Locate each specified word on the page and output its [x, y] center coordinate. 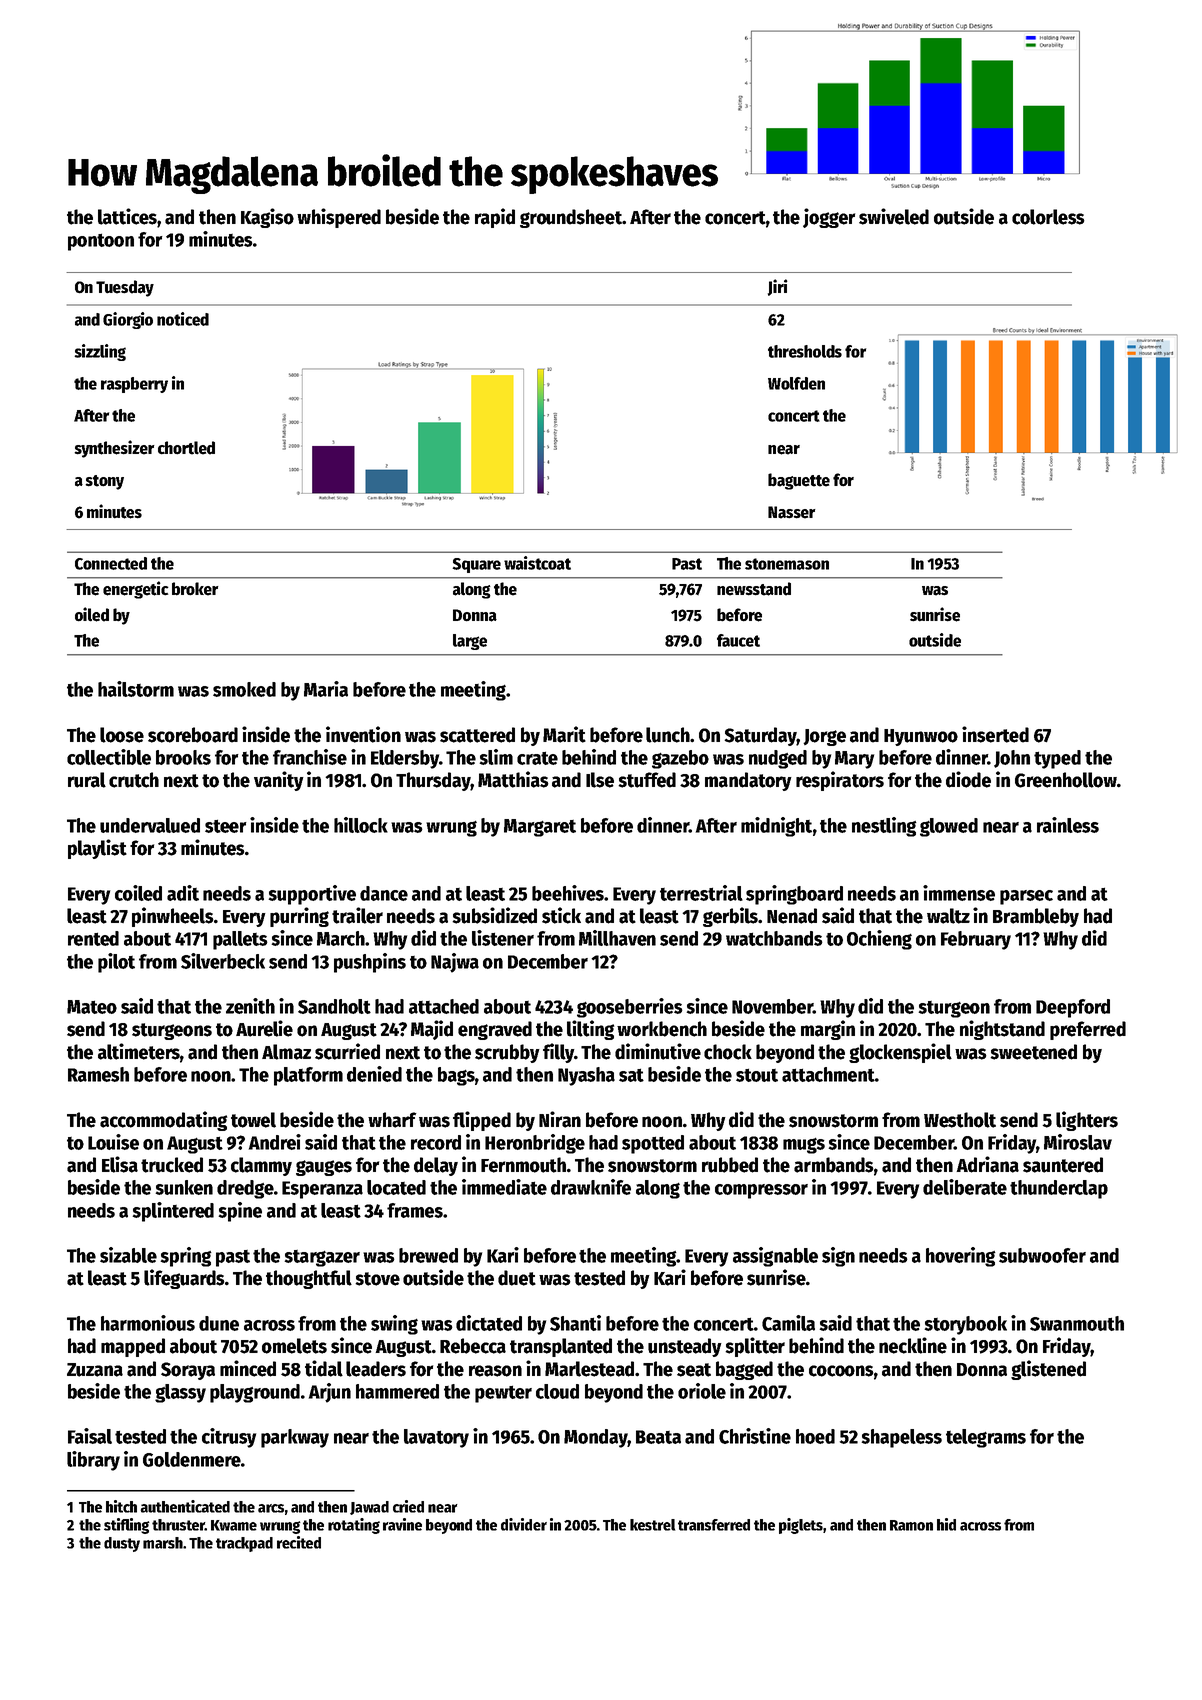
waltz [948, 916]
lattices [127, 216]
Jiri [778, 287]
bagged [744, 1370]
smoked [244, 689]
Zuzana [95, 1370]
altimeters [139, 1051]
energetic [136, 590]
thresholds [805, 351]
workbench [662, 1029]
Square [476, 565]
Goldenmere [192, 1459]
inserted [995, 734]
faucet [738, 640]
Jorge [824, 737]
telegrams [986, 1438]
